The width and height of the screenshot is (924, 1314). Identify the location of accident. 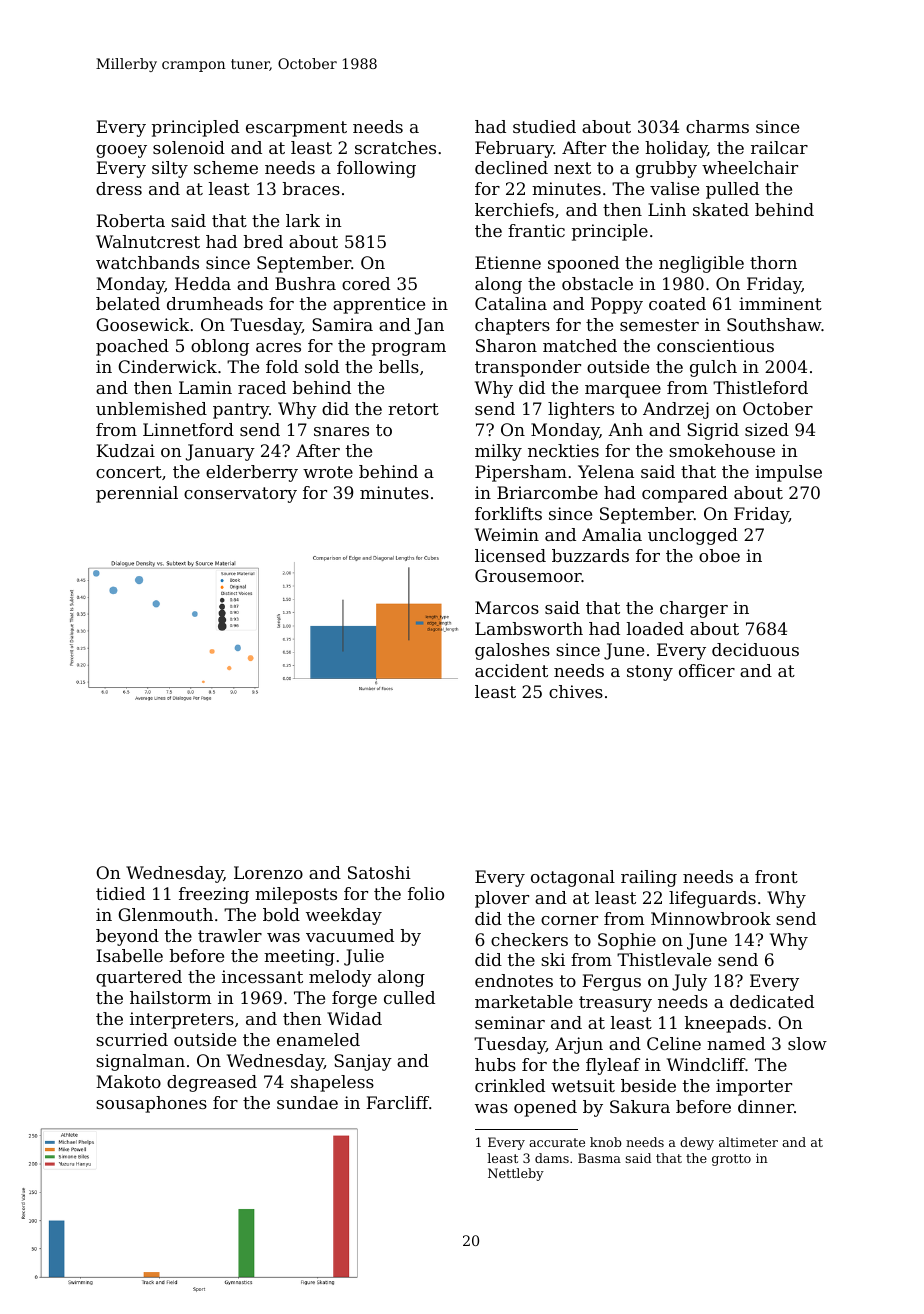
(511, 670).
